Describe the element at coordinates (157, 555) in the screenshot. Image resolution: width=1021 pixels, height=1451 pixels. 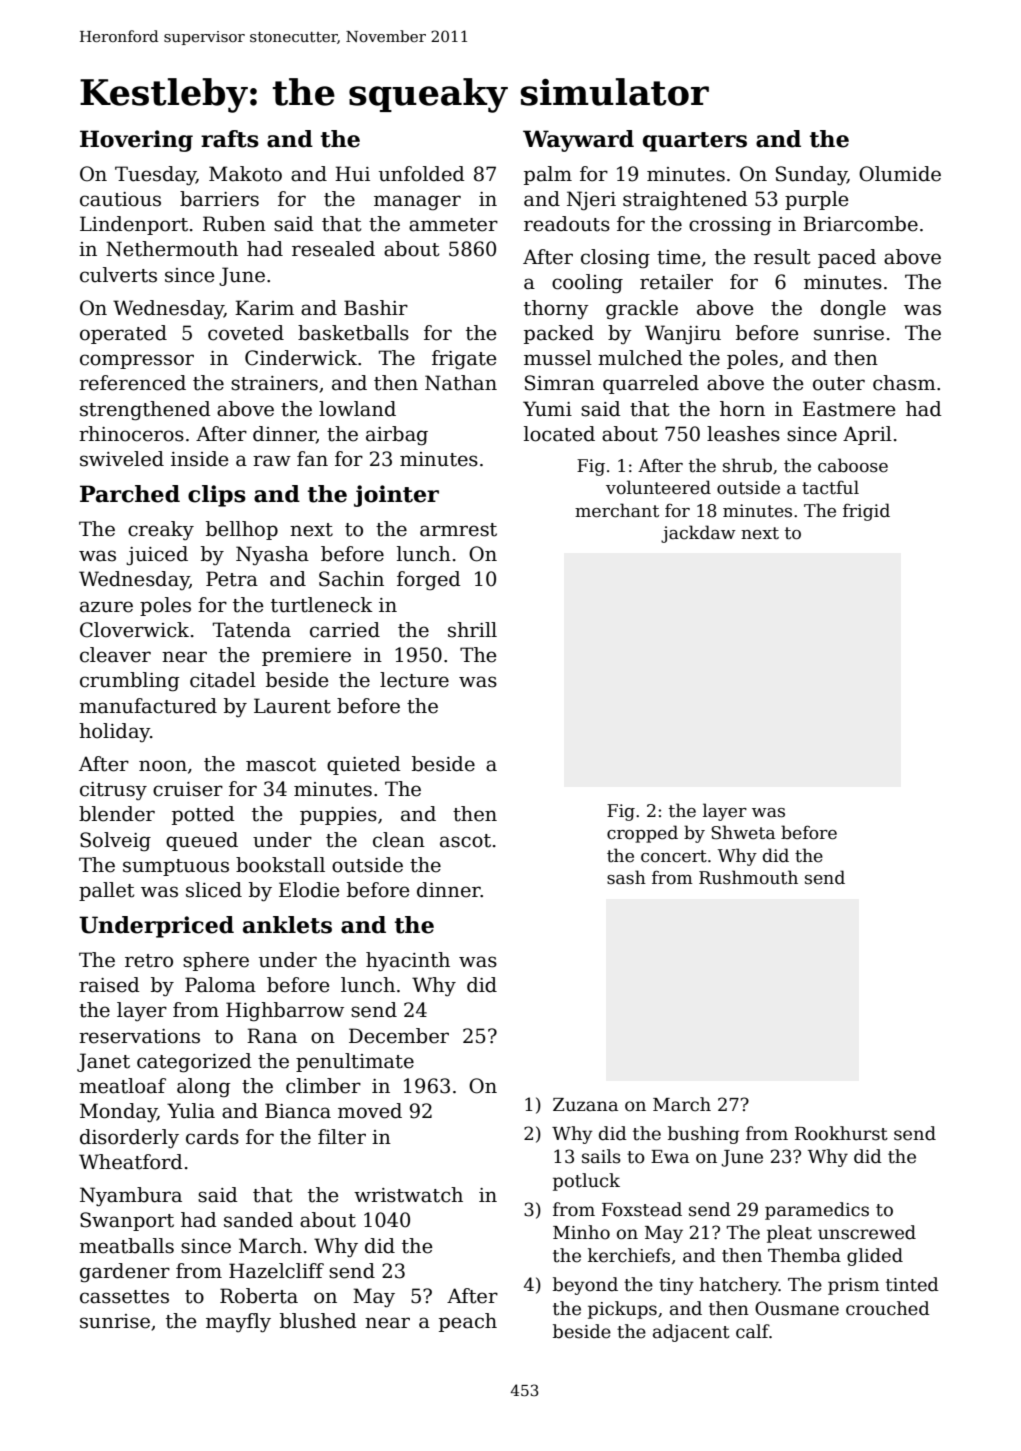
I see `juiced` at that location.
